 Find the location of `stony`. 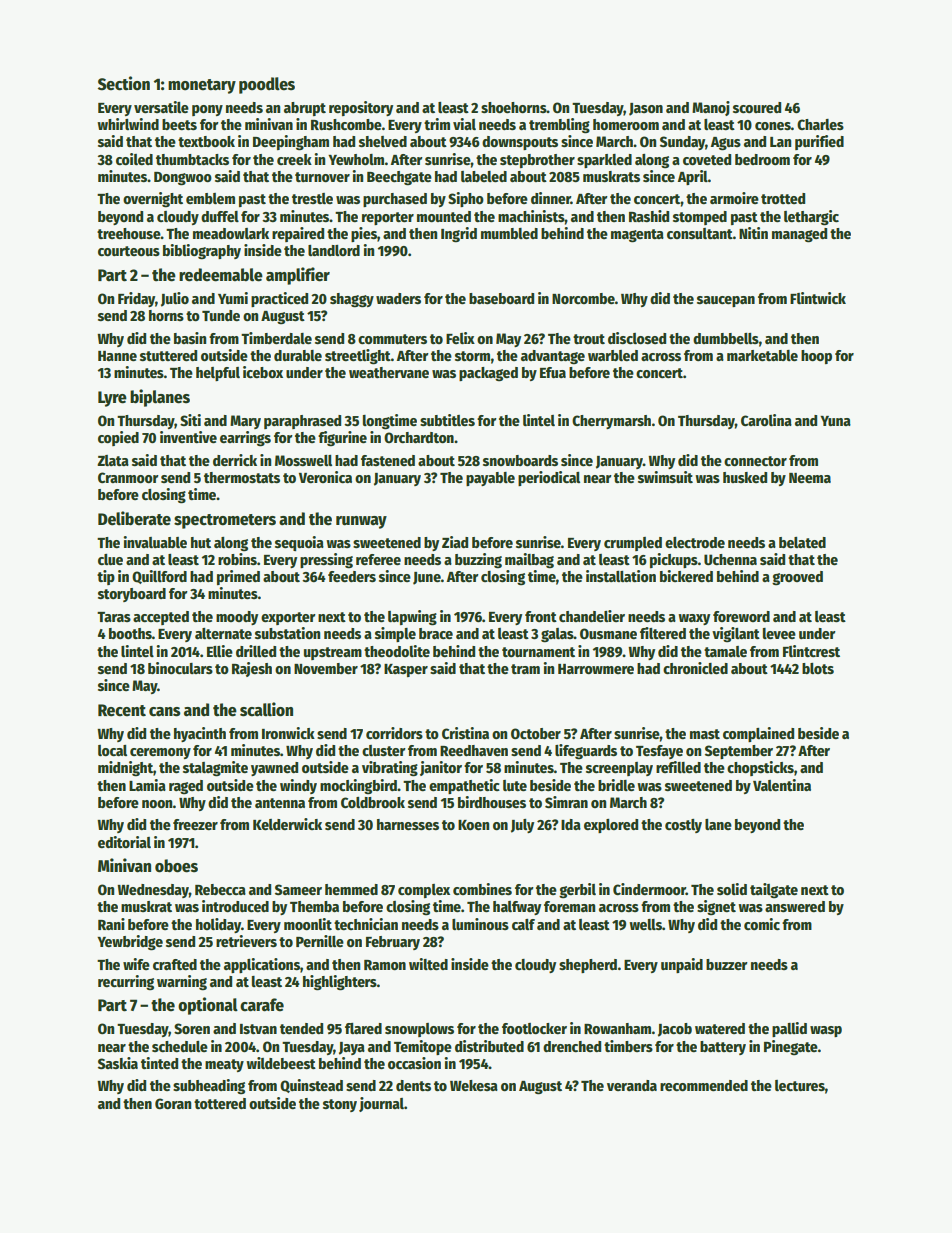

stony is located at coordinates (340, 1105).
